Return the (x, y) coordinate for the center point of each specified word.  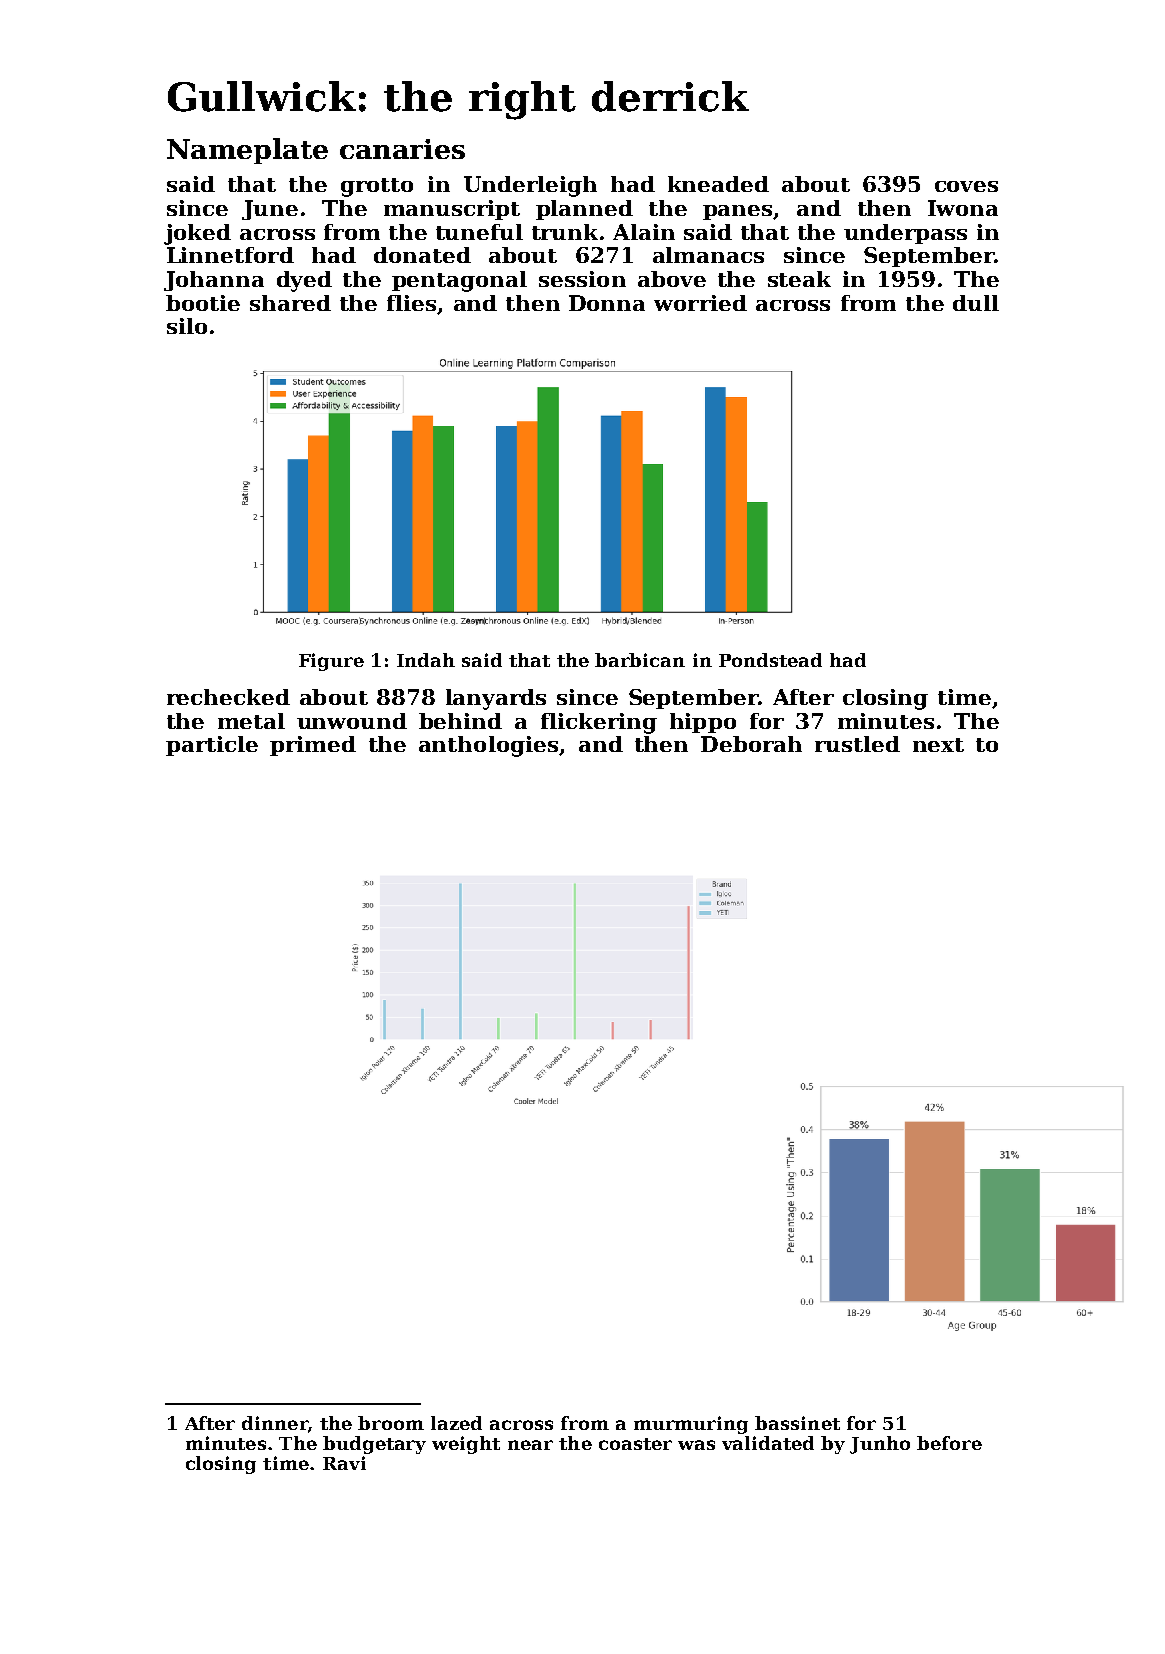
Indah (426, 660)
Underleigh (530, 186)
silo (187, 326)
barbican (640, 660)
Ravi (344, 1463)
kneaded (718, 184)
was (696, 1445)
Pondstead (770, 660)
